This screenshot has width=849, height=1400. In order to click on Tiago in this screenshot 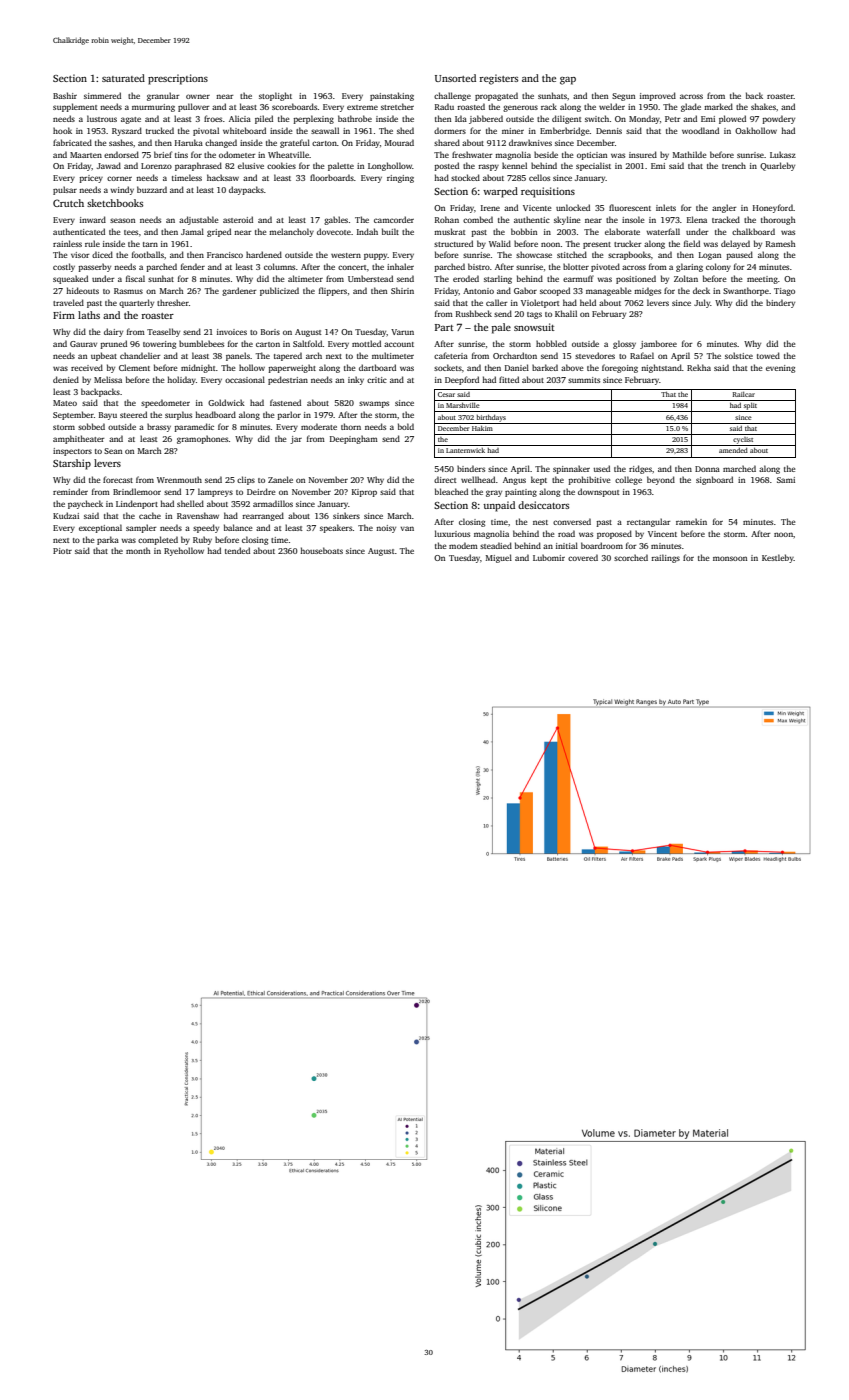, I will do `click(784, 292)`.
